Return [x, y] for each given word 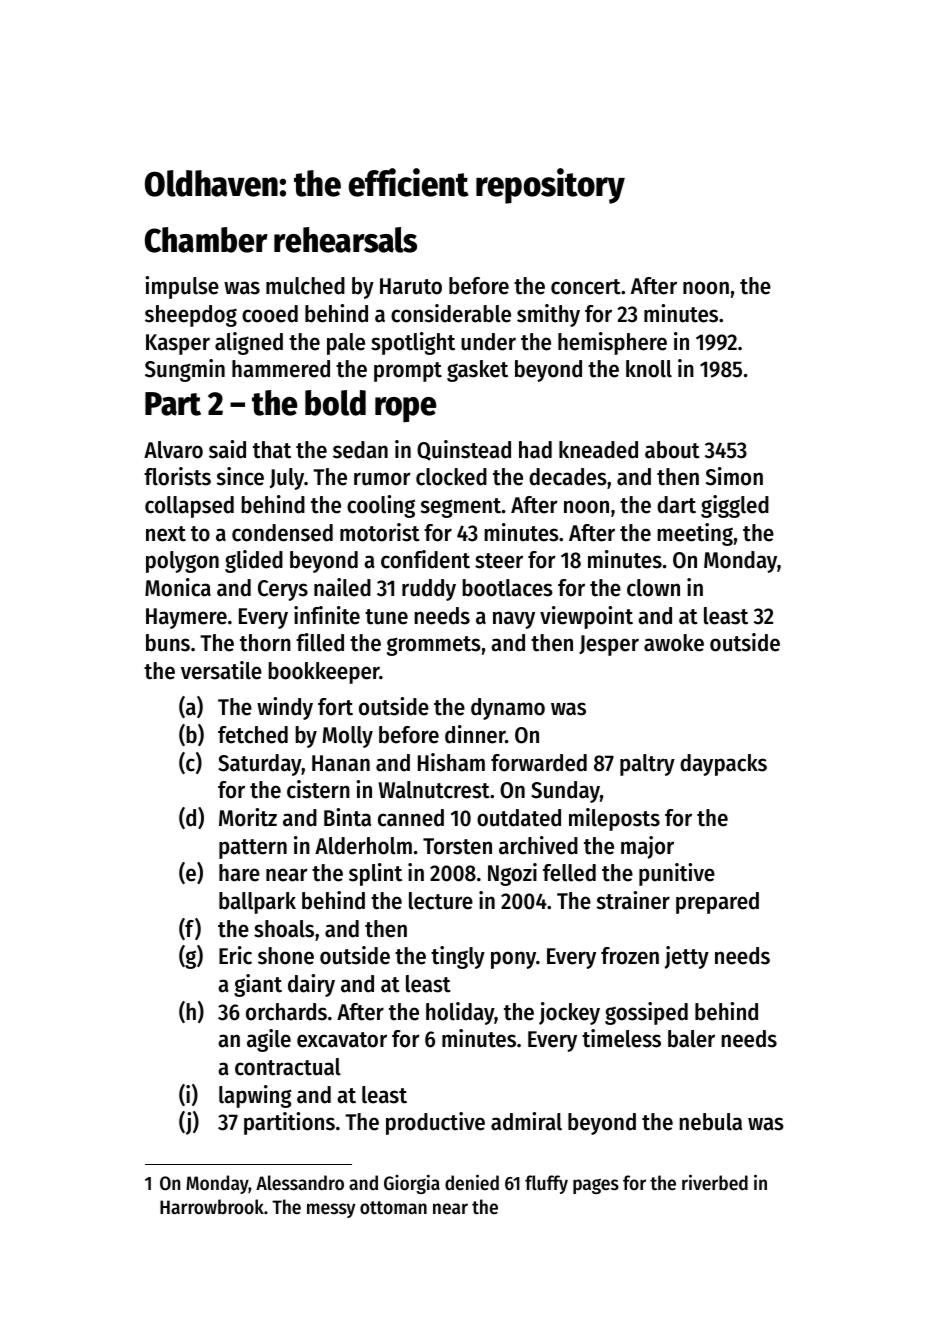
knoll [649, 369]
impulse [182, 287]
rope [405, 410]
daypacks [723, 765]
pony [513, 960]
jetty [687, 957]
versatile [221, 670]
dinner [475, 734]
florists [177, 476]
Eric [235, 955]
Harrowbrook [212, 1206]
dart [676, 505]
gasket [477, 371]
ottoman [393, 1207]
